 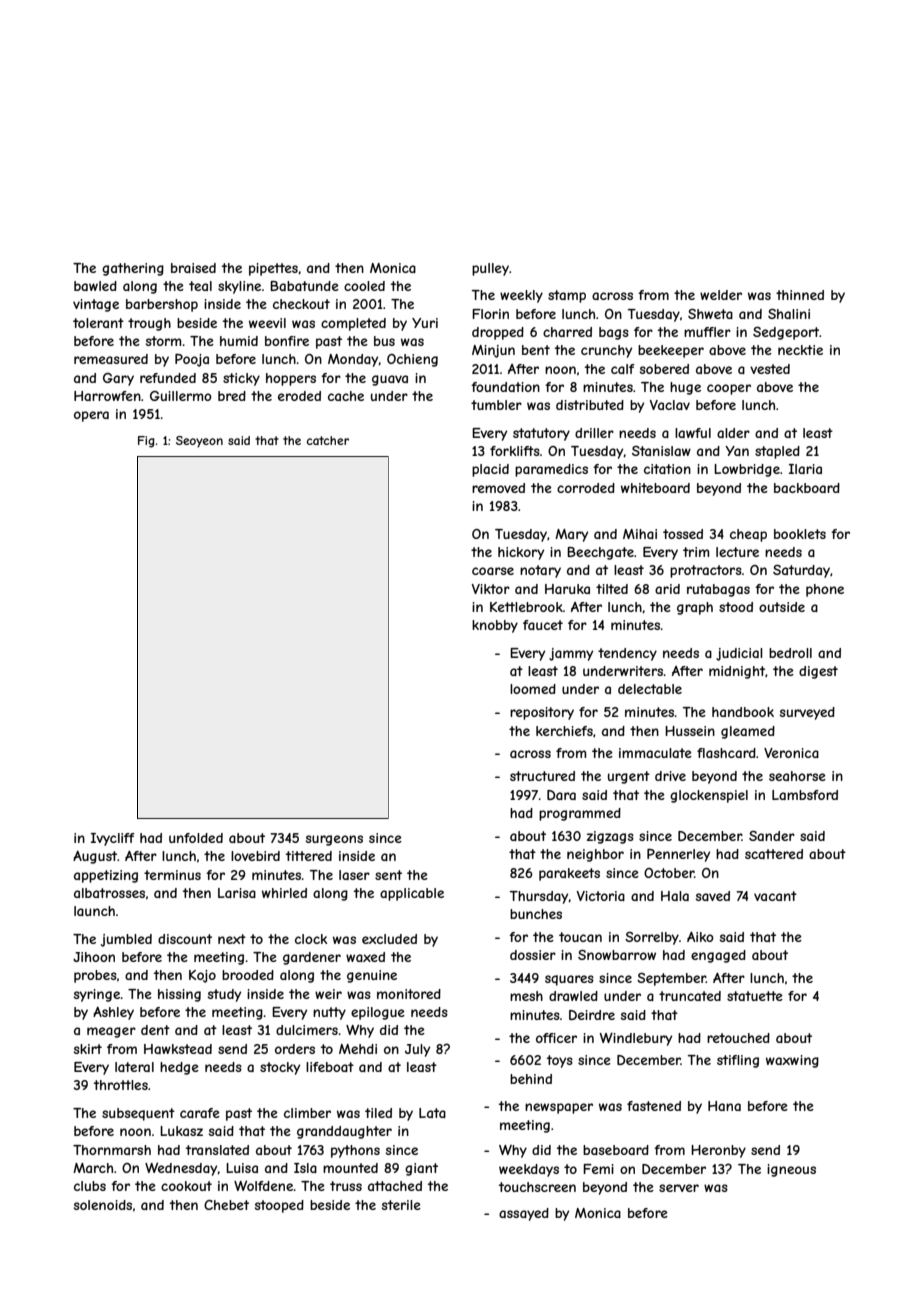 What do you see at coordinates (149, 324) in the image?
I see `trough` at bounding box center [149, 324].
